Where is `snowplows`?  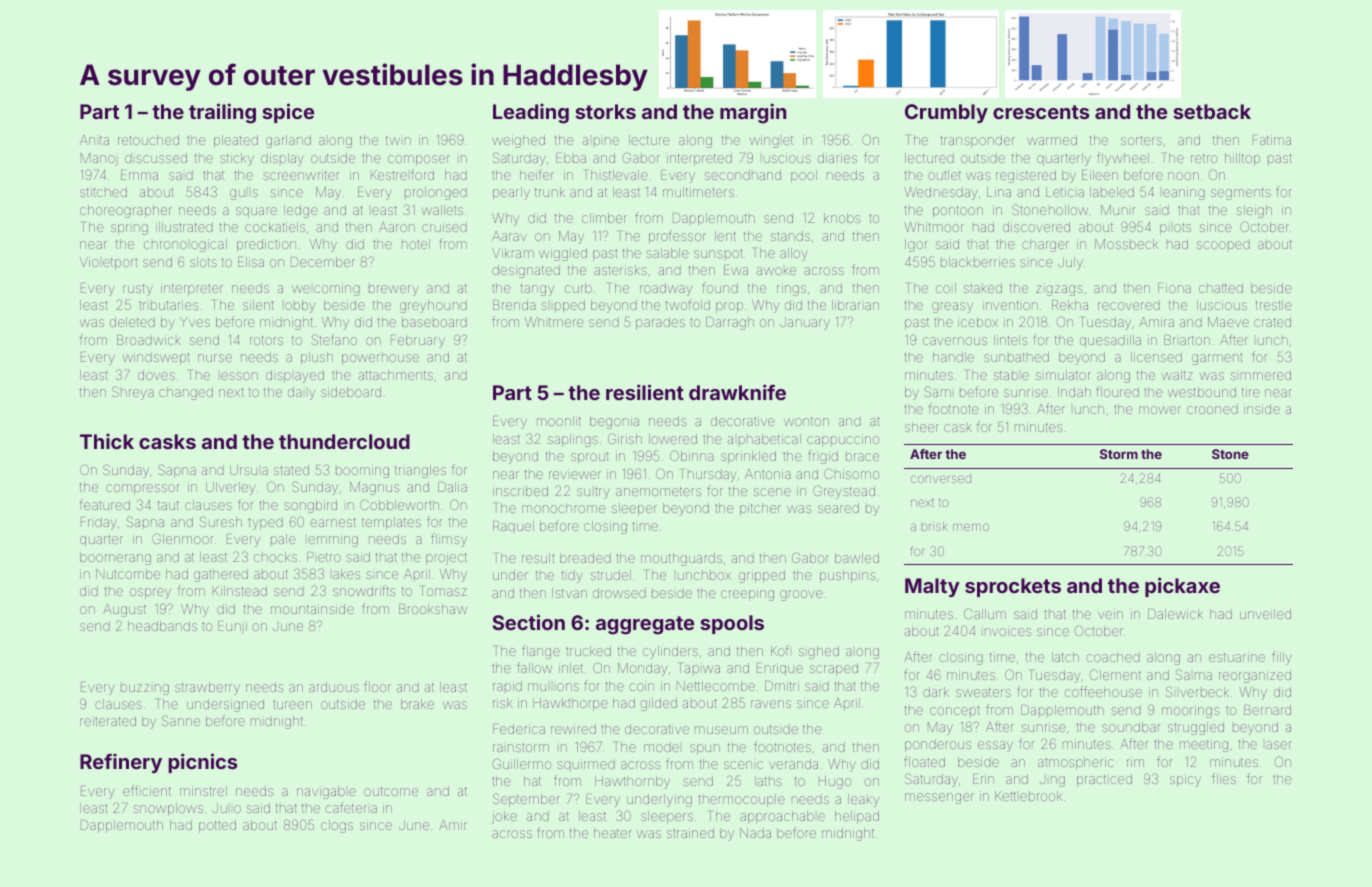
snowplows is located at coordinates (168, 809).
